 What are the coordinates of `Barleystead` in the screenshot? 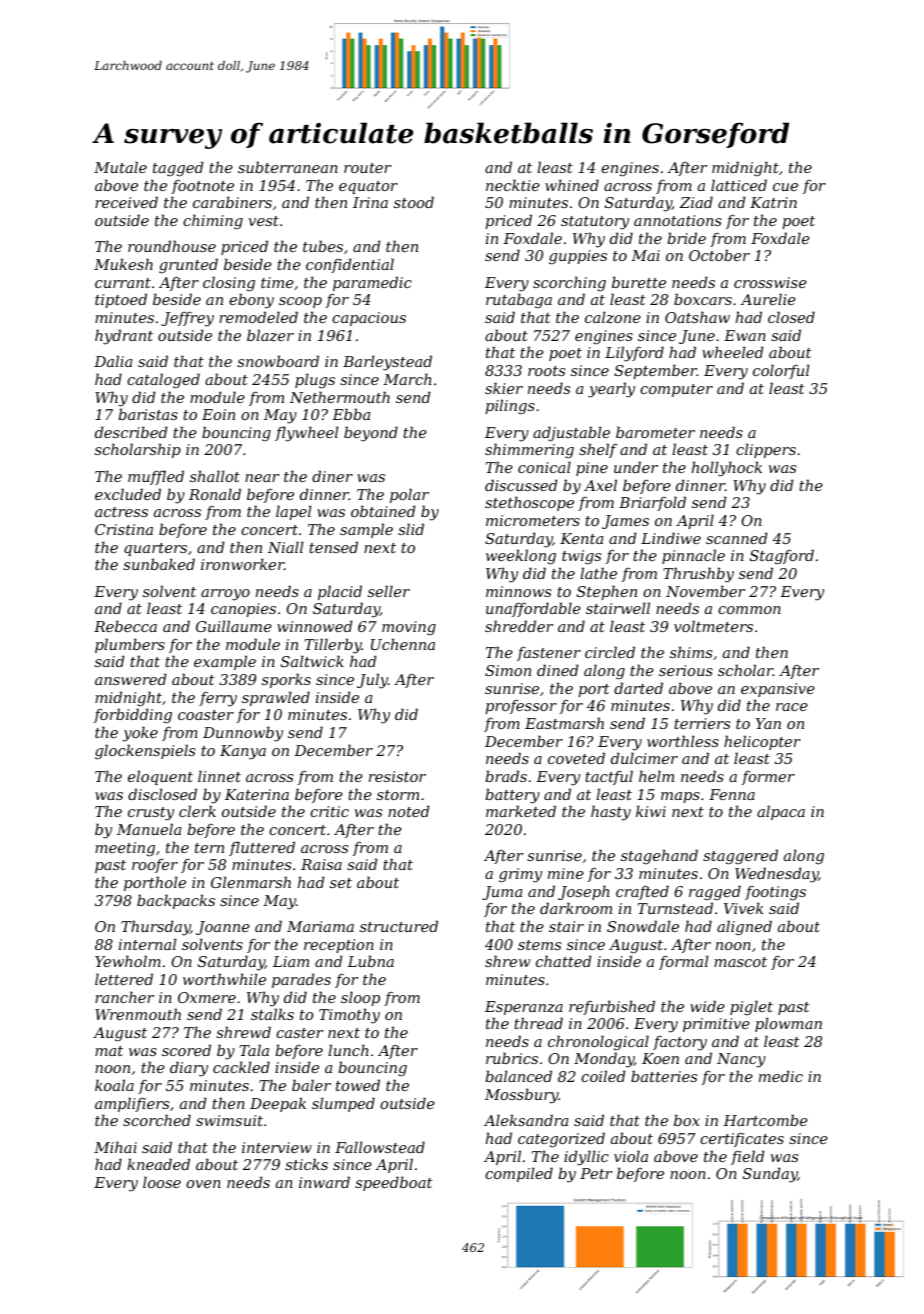 It's located at (387, 363).
